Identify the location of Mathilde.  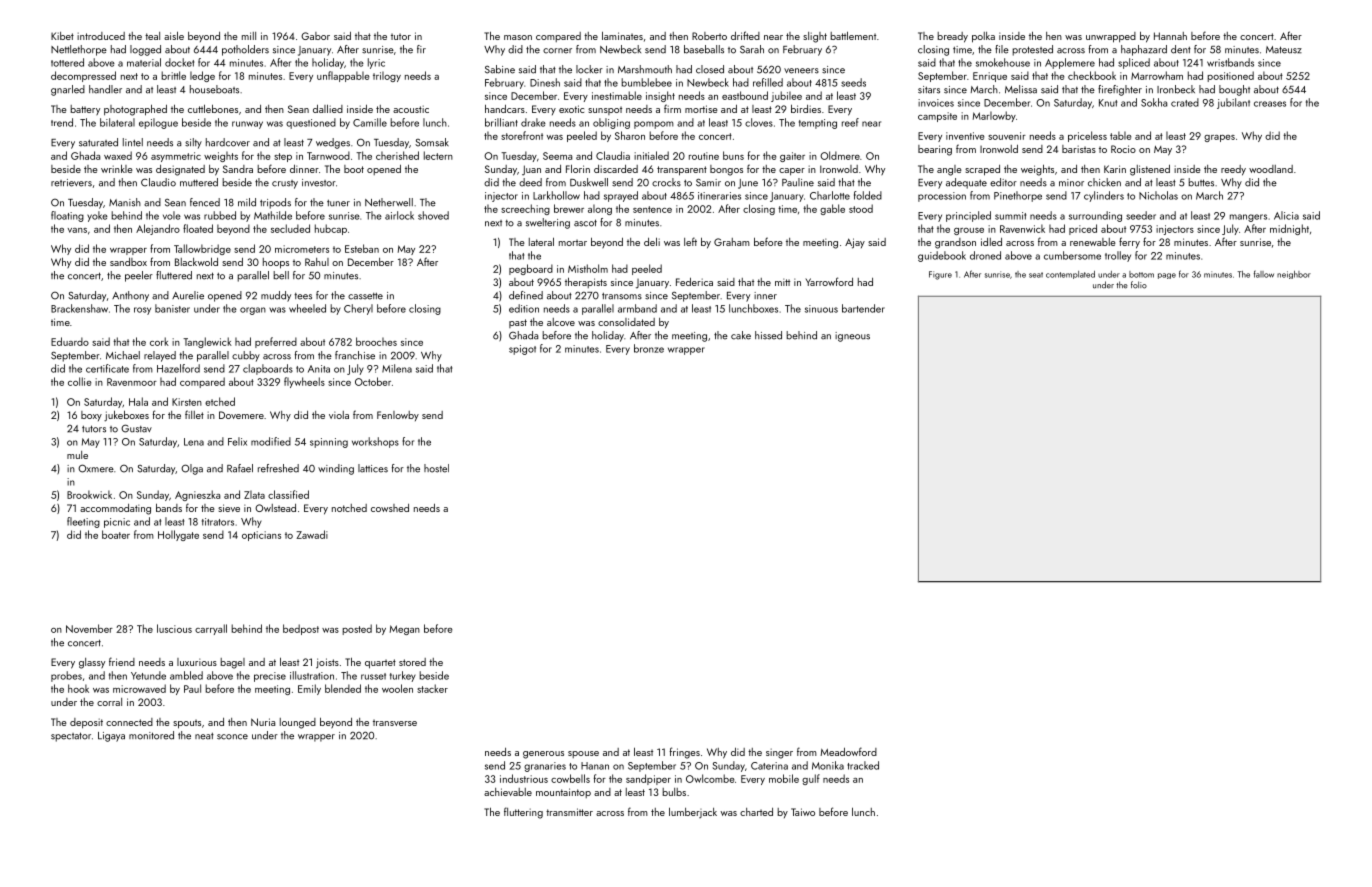
(273, 215).
